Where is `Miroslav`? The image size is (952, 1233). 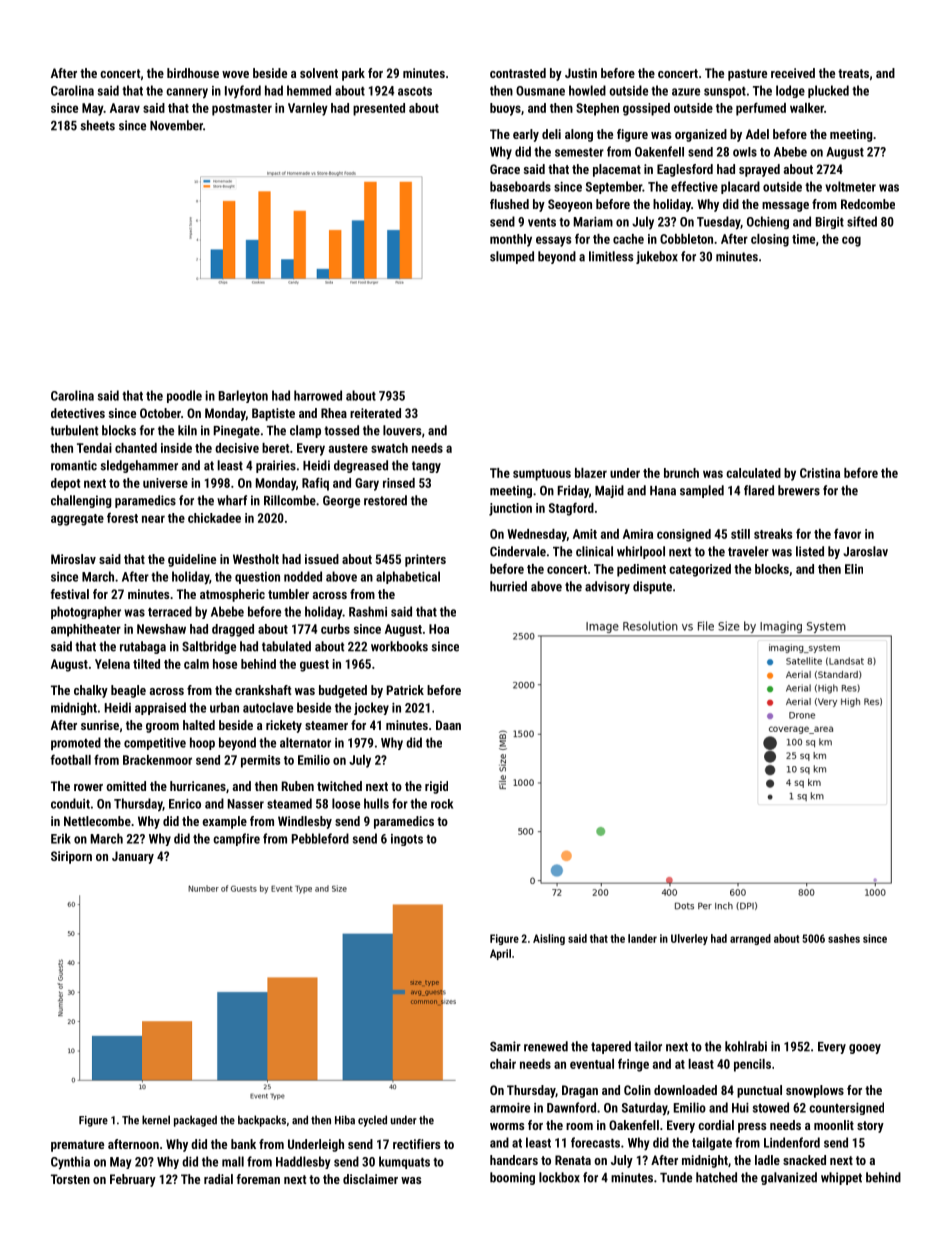 Miroslav is located at coordinates (73, 559).
